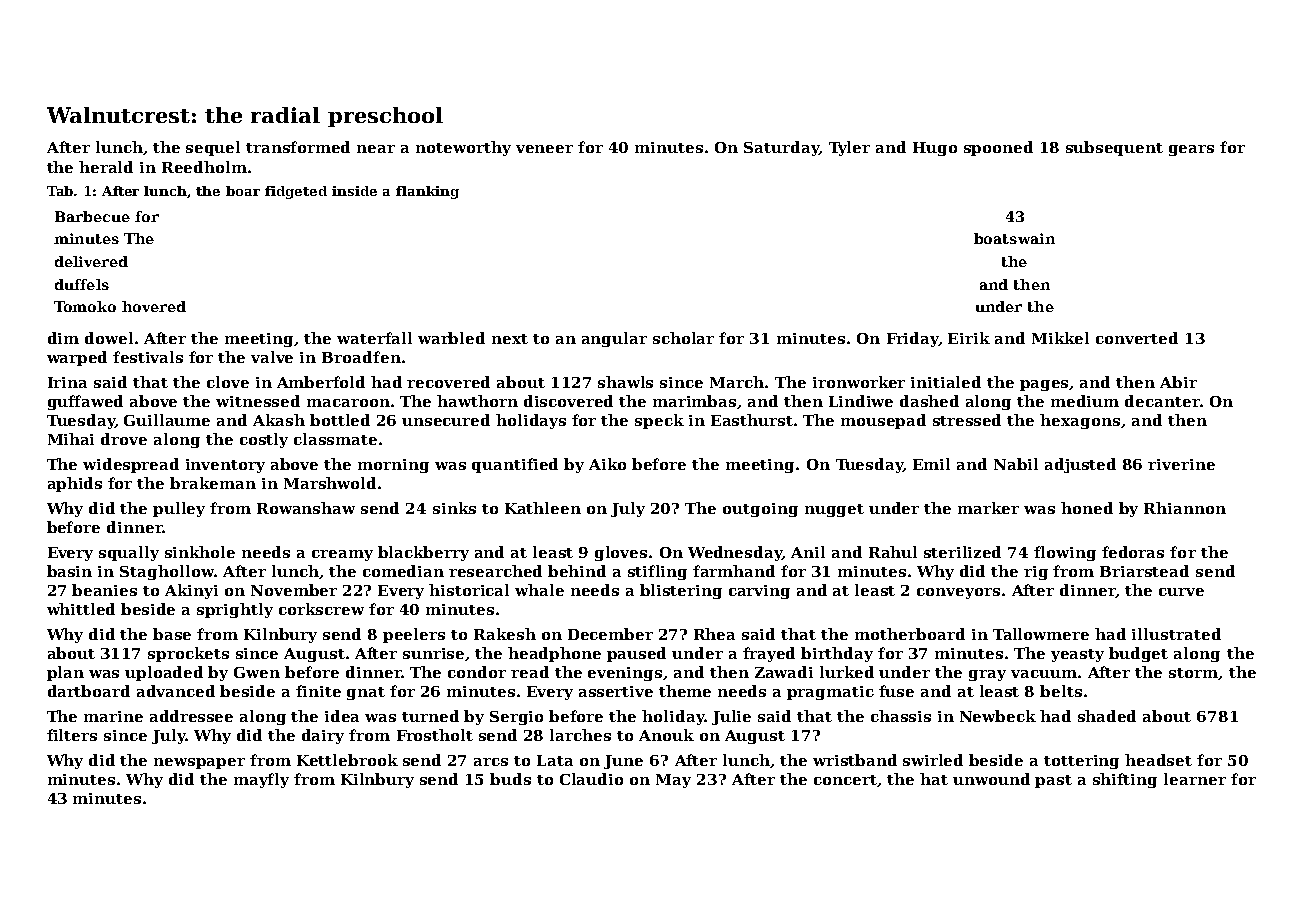  I want to click on decanter, so click(1162, 401).
